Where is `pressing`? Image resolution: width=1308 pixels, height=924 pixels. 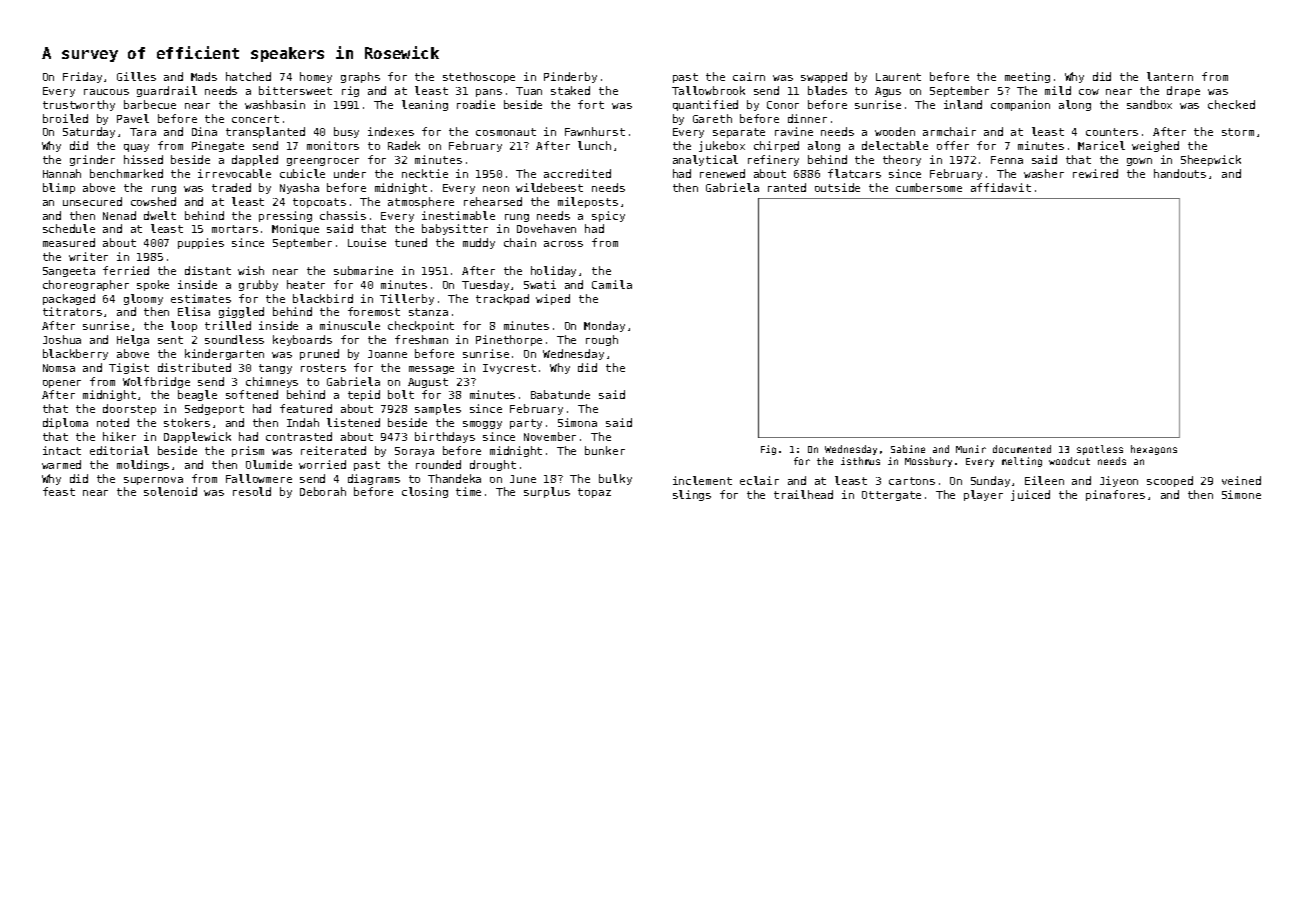 pressing is located at coordinates (285, 216).
